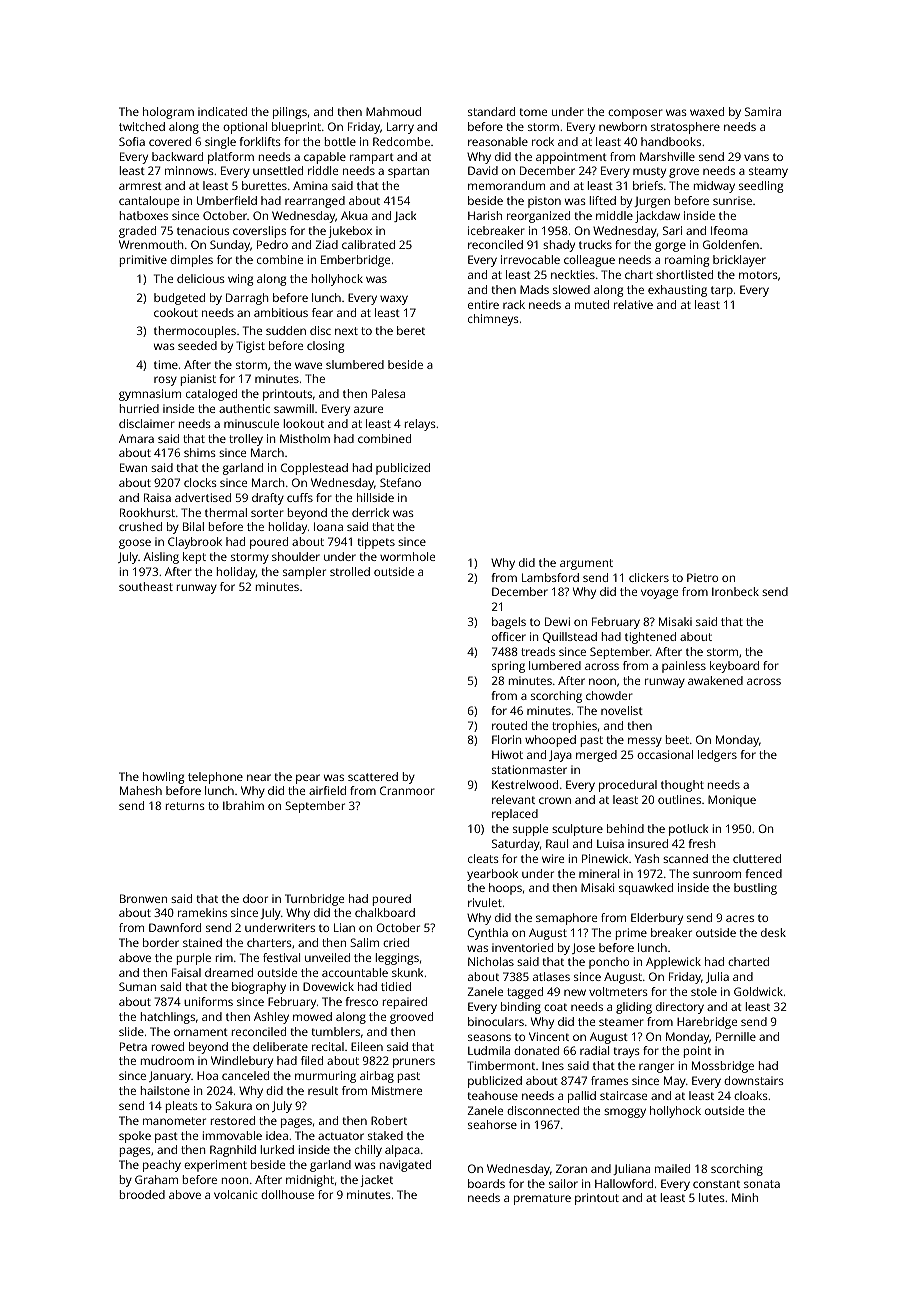 This screenshot has width=908, height=1316. Describe the element at coordinates (732, 801) in the screenshot. I see `Monique` at that location.
